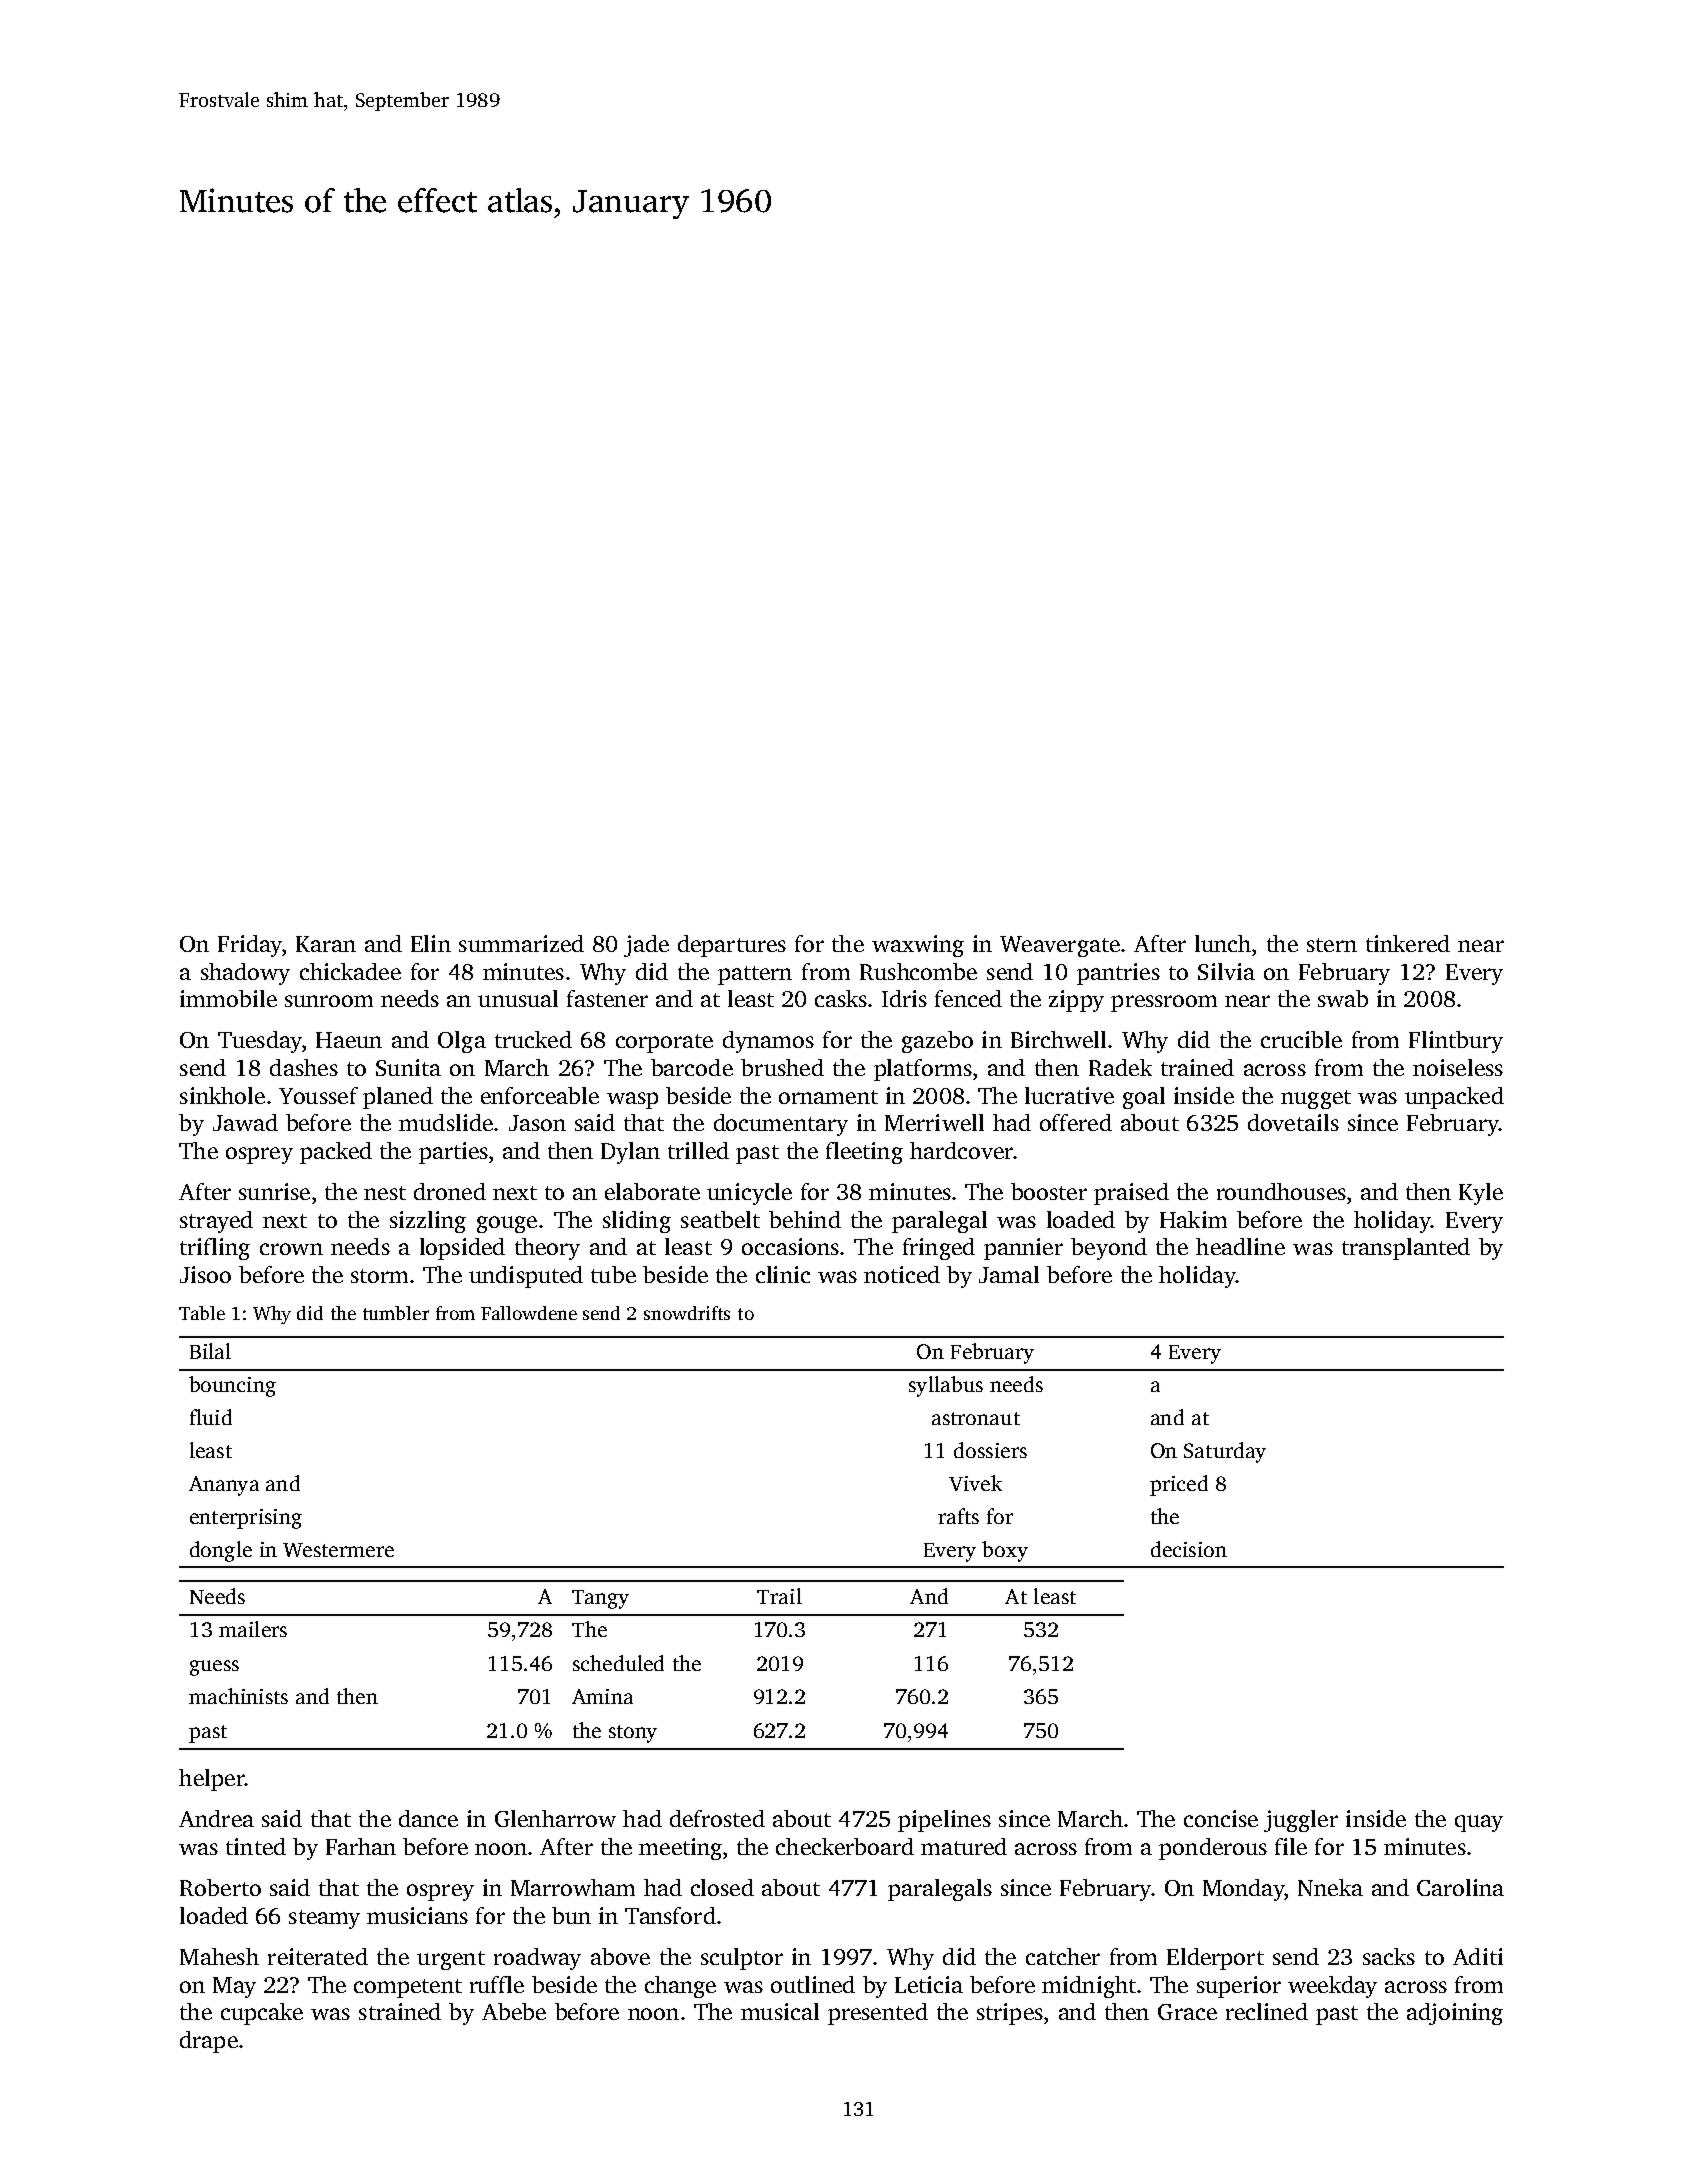 The image size is (1683, 2178). What do you see at coordinates (1215, 1959) in the page?
I see `Elderport` at bounding box center [1215, 1959].
